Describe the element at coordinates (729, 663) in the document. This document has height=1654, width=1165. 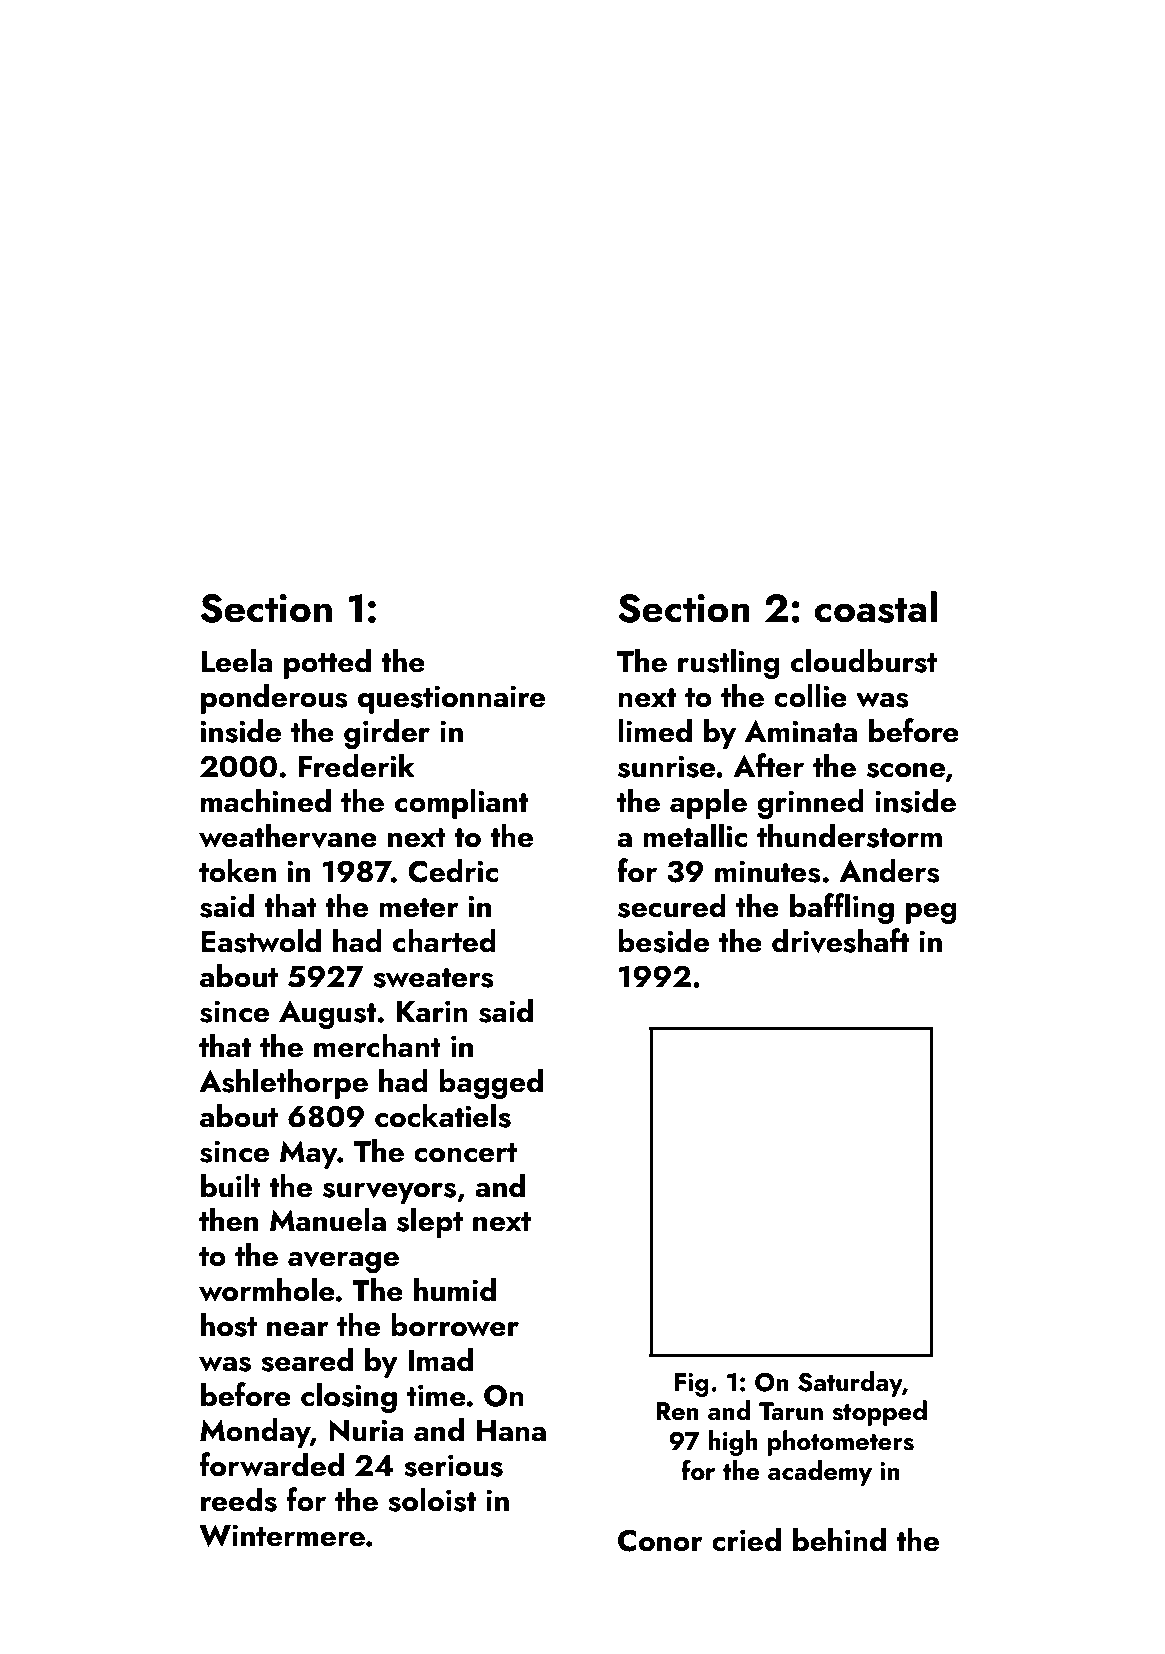
I see `rustling` at that location.
